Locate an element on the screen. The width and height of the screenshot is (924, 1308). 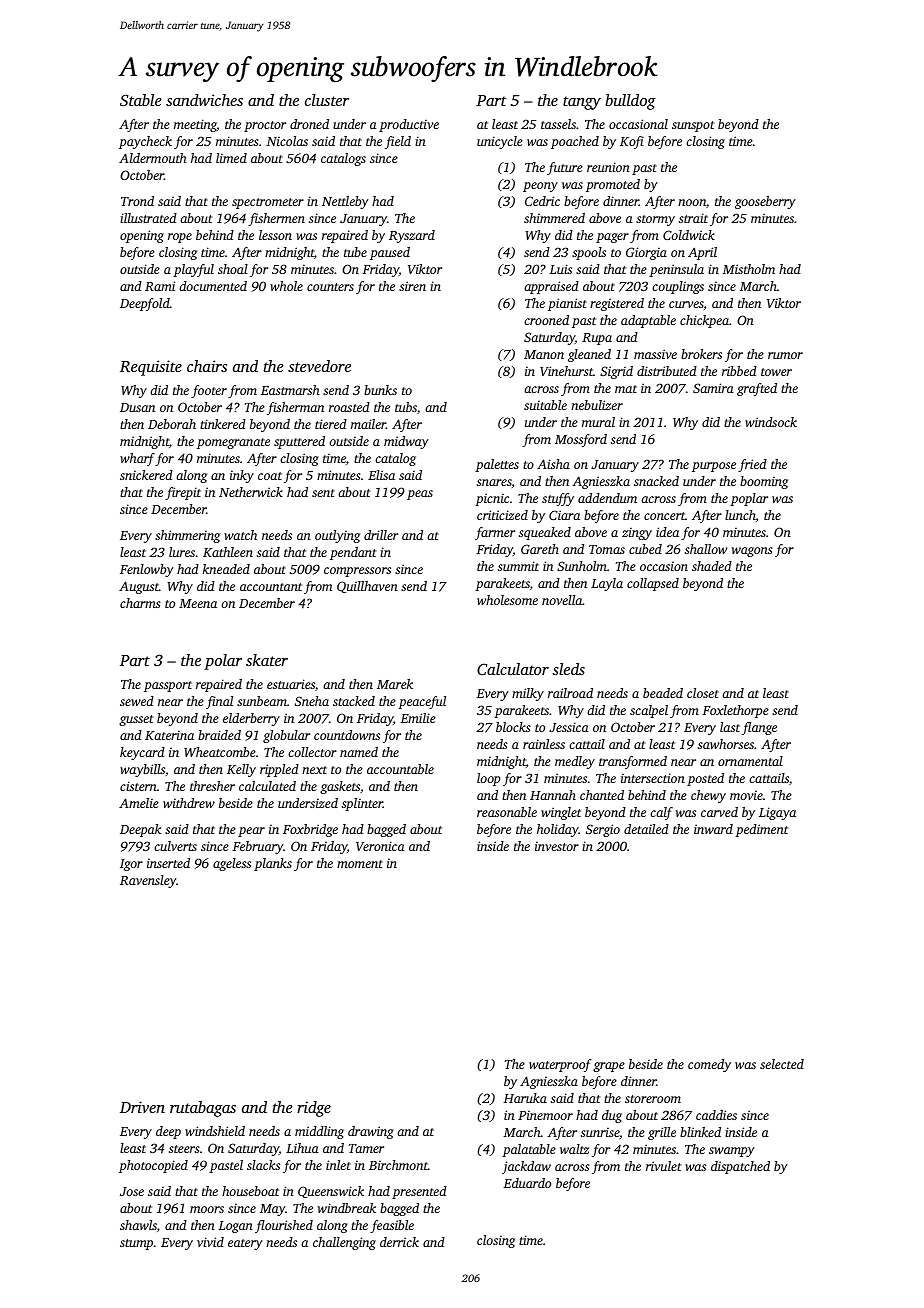
bunks is located at coordinates (380, 390).
